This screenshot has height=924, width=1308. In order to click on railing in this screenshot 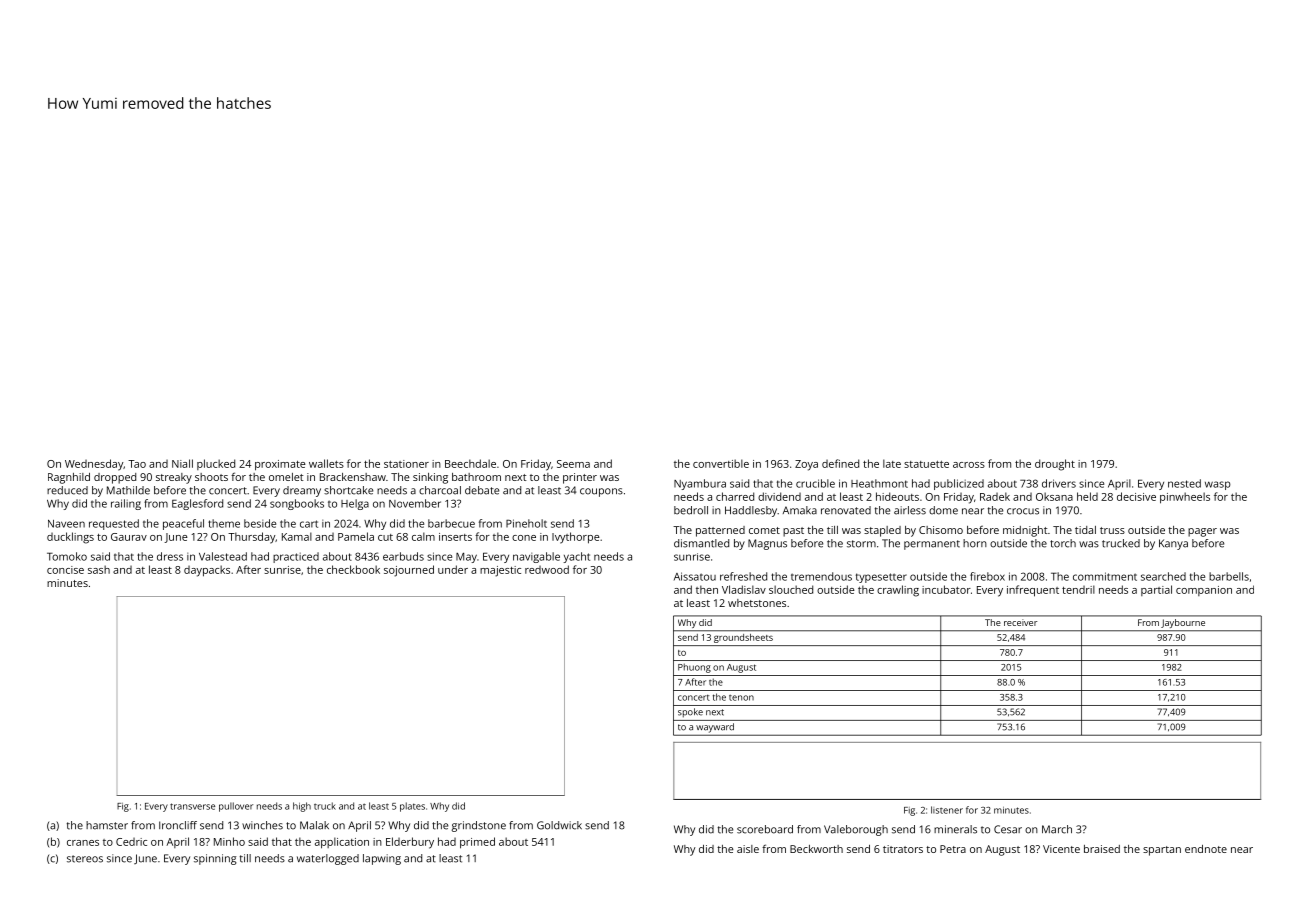, I will do `click(126, 504)`.
